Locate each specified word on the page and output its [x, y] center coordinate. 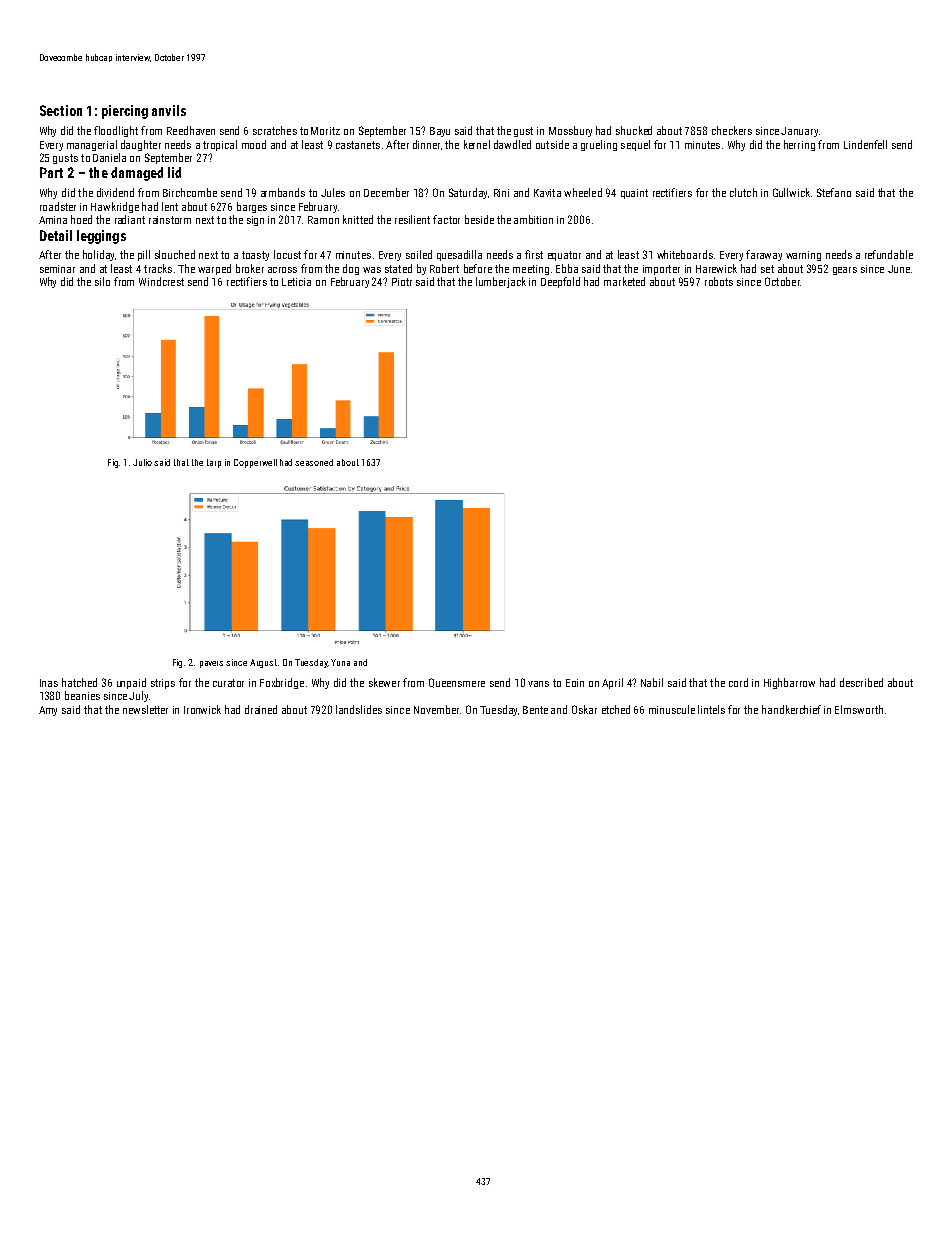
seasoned [314, 462]
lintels [711, 709]
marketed [624, 281]
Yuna [340, 662]
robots [719, 281]
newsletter [145, 709]
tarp [214, 463]
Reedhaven [191, 130]
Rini [501, 193]
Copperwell [255, 463]
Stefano [834, 192]
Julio [142, 462]
